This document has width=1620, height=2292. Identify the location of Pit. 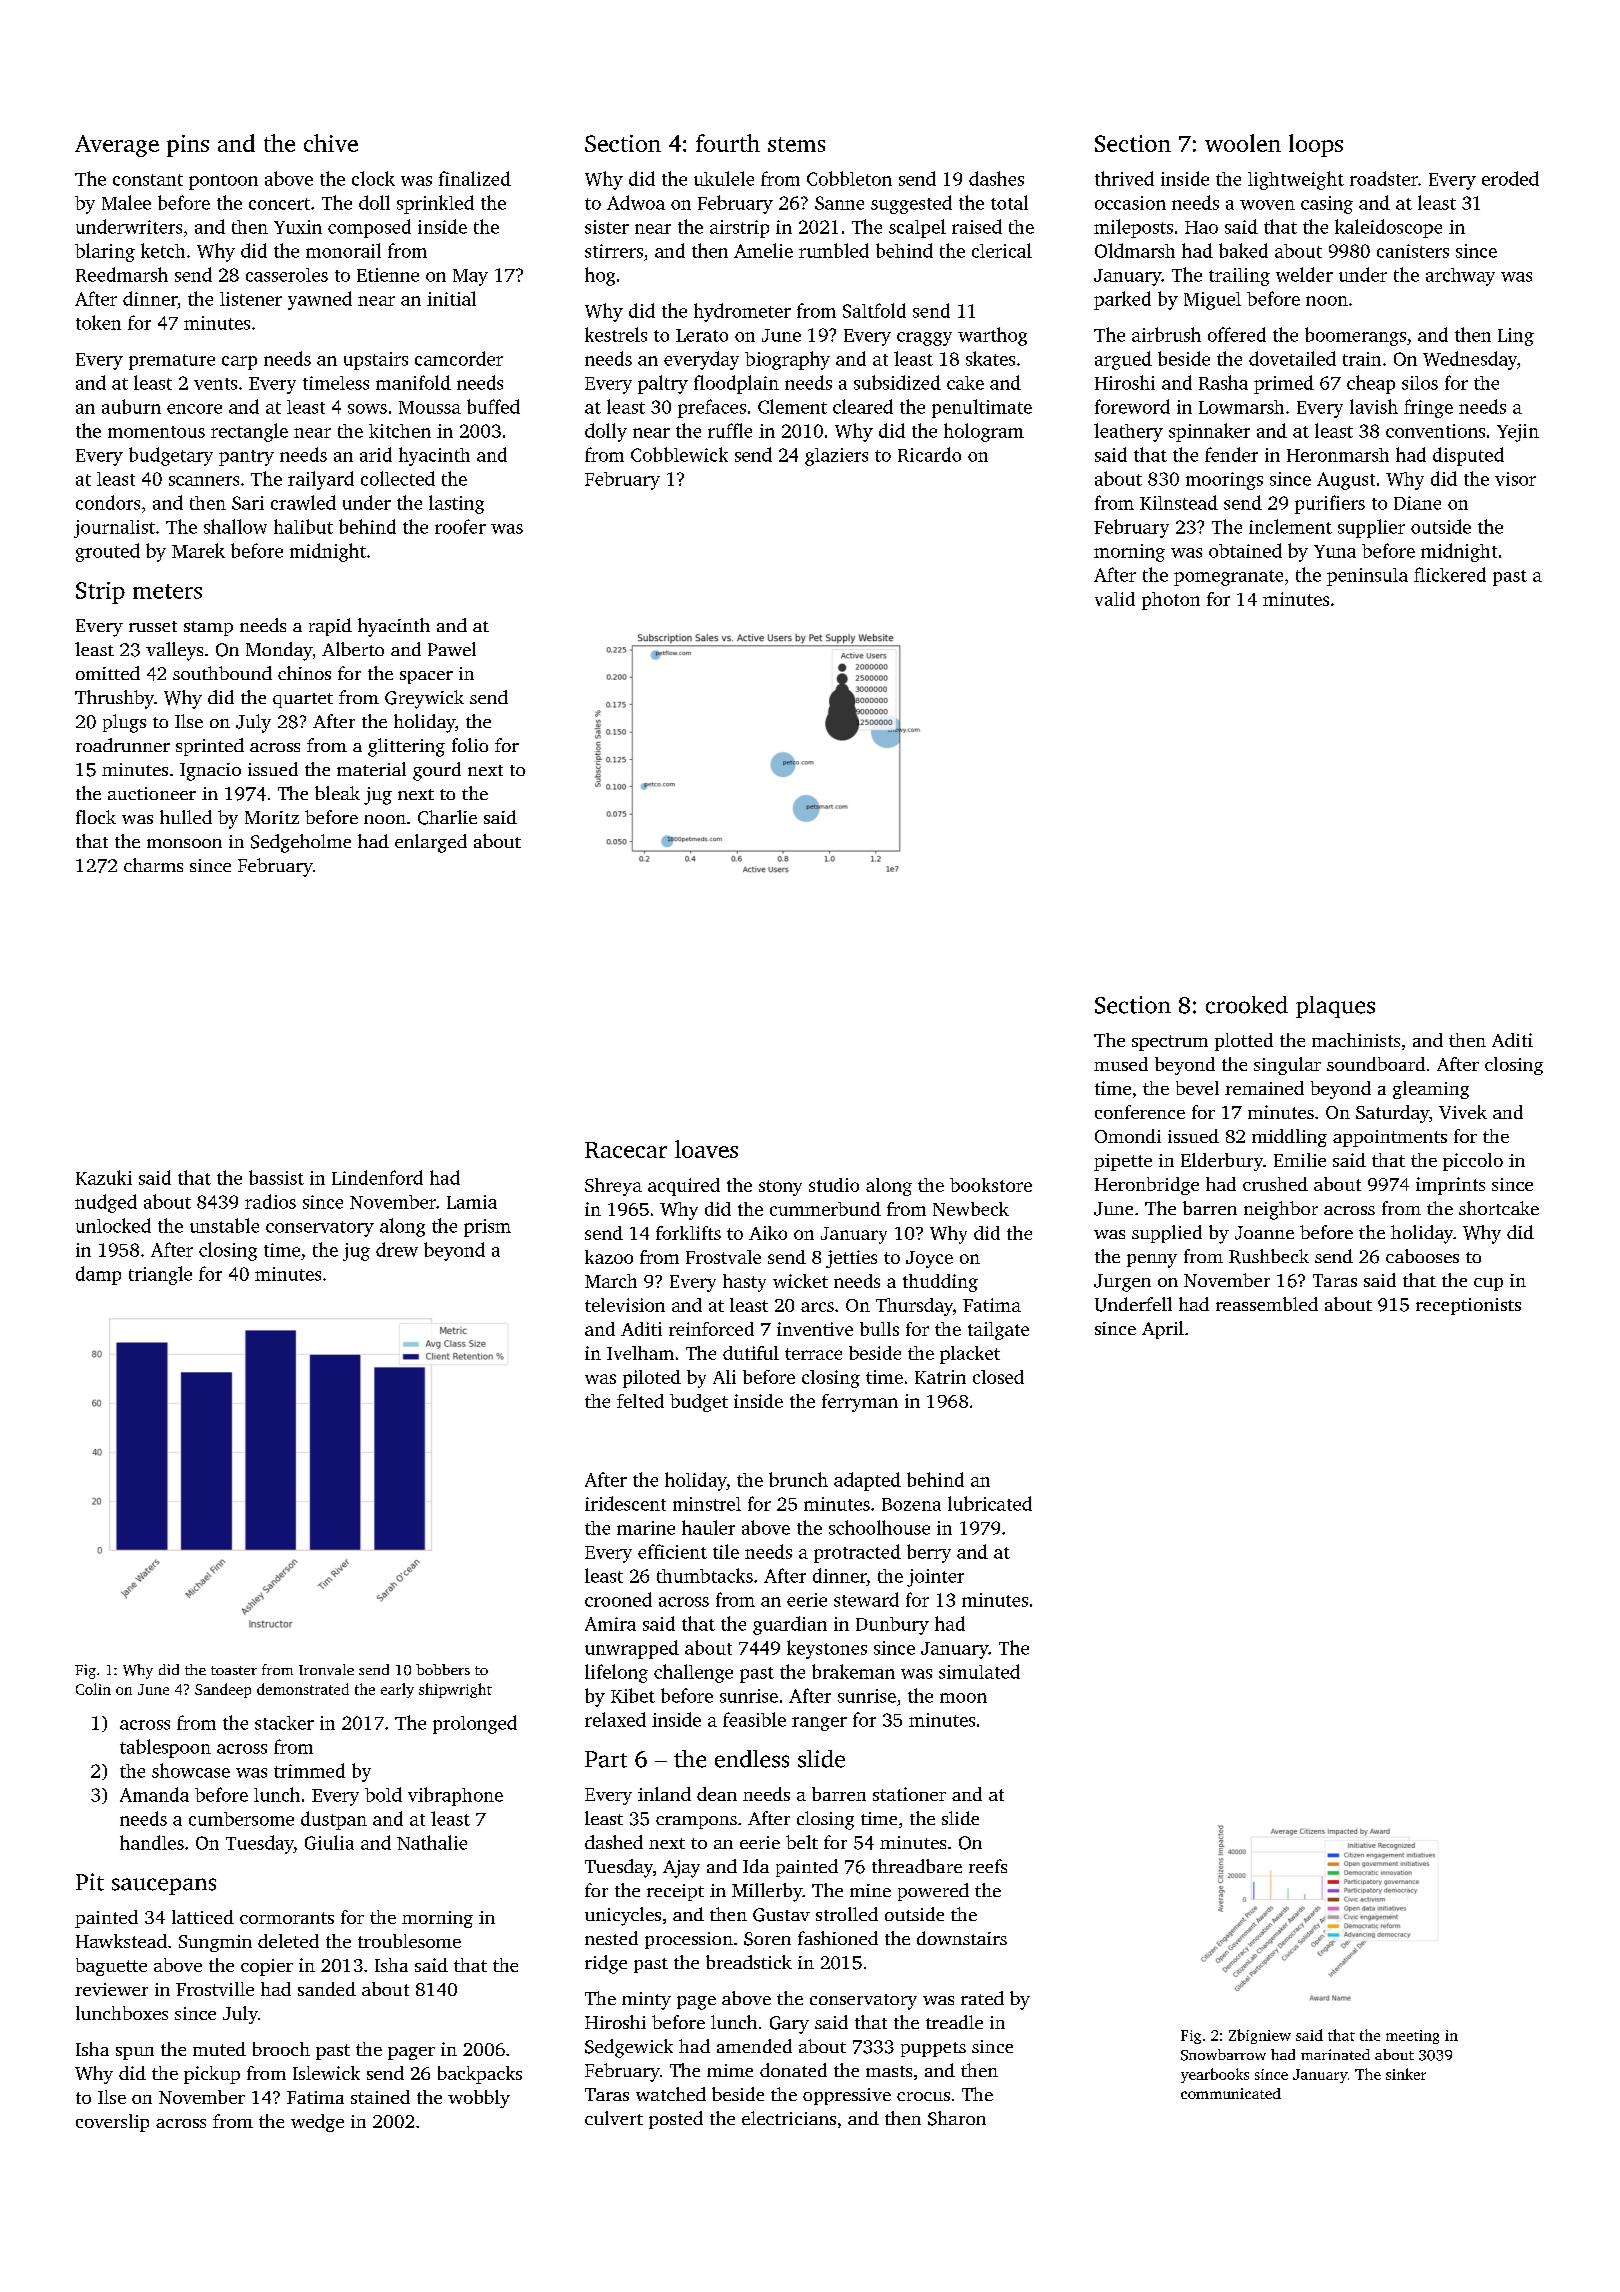
(90, 1882).
